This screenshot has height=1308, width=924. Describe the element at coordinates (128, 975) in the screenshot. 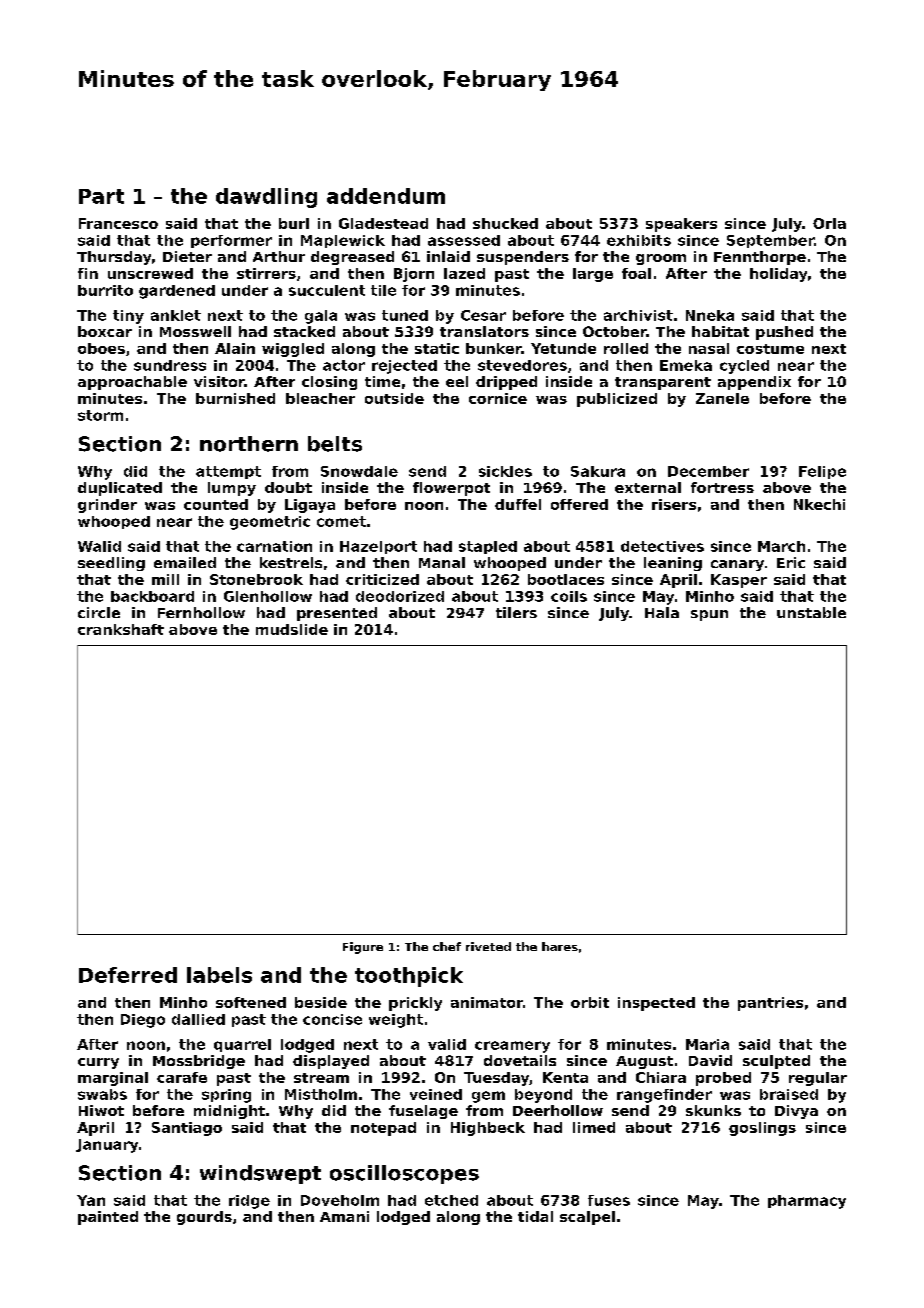

I see `Deferred` at that location.
